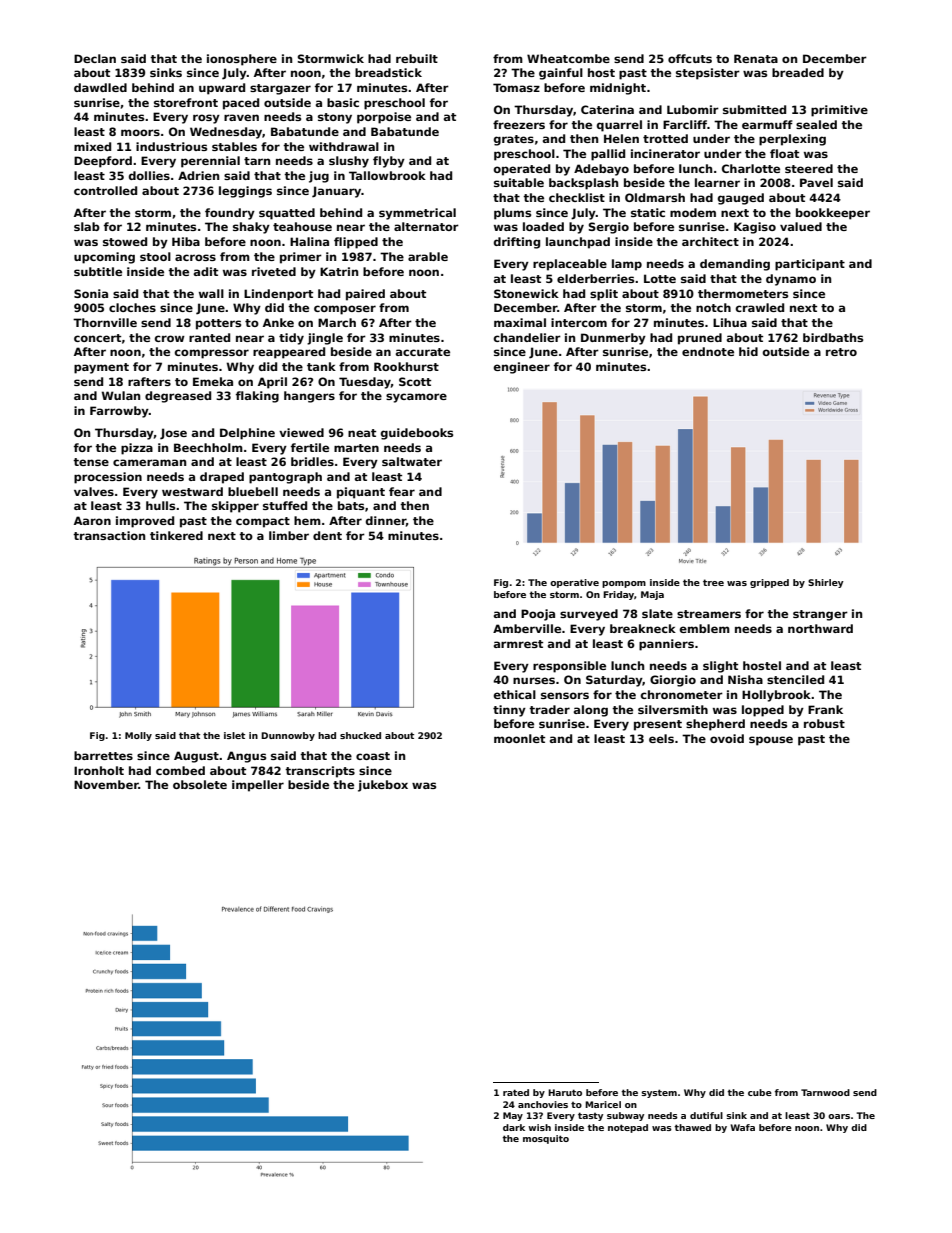  Describe the element at coordinates (565, 1092) in the screenshot. I see `Haruto` at that location.
